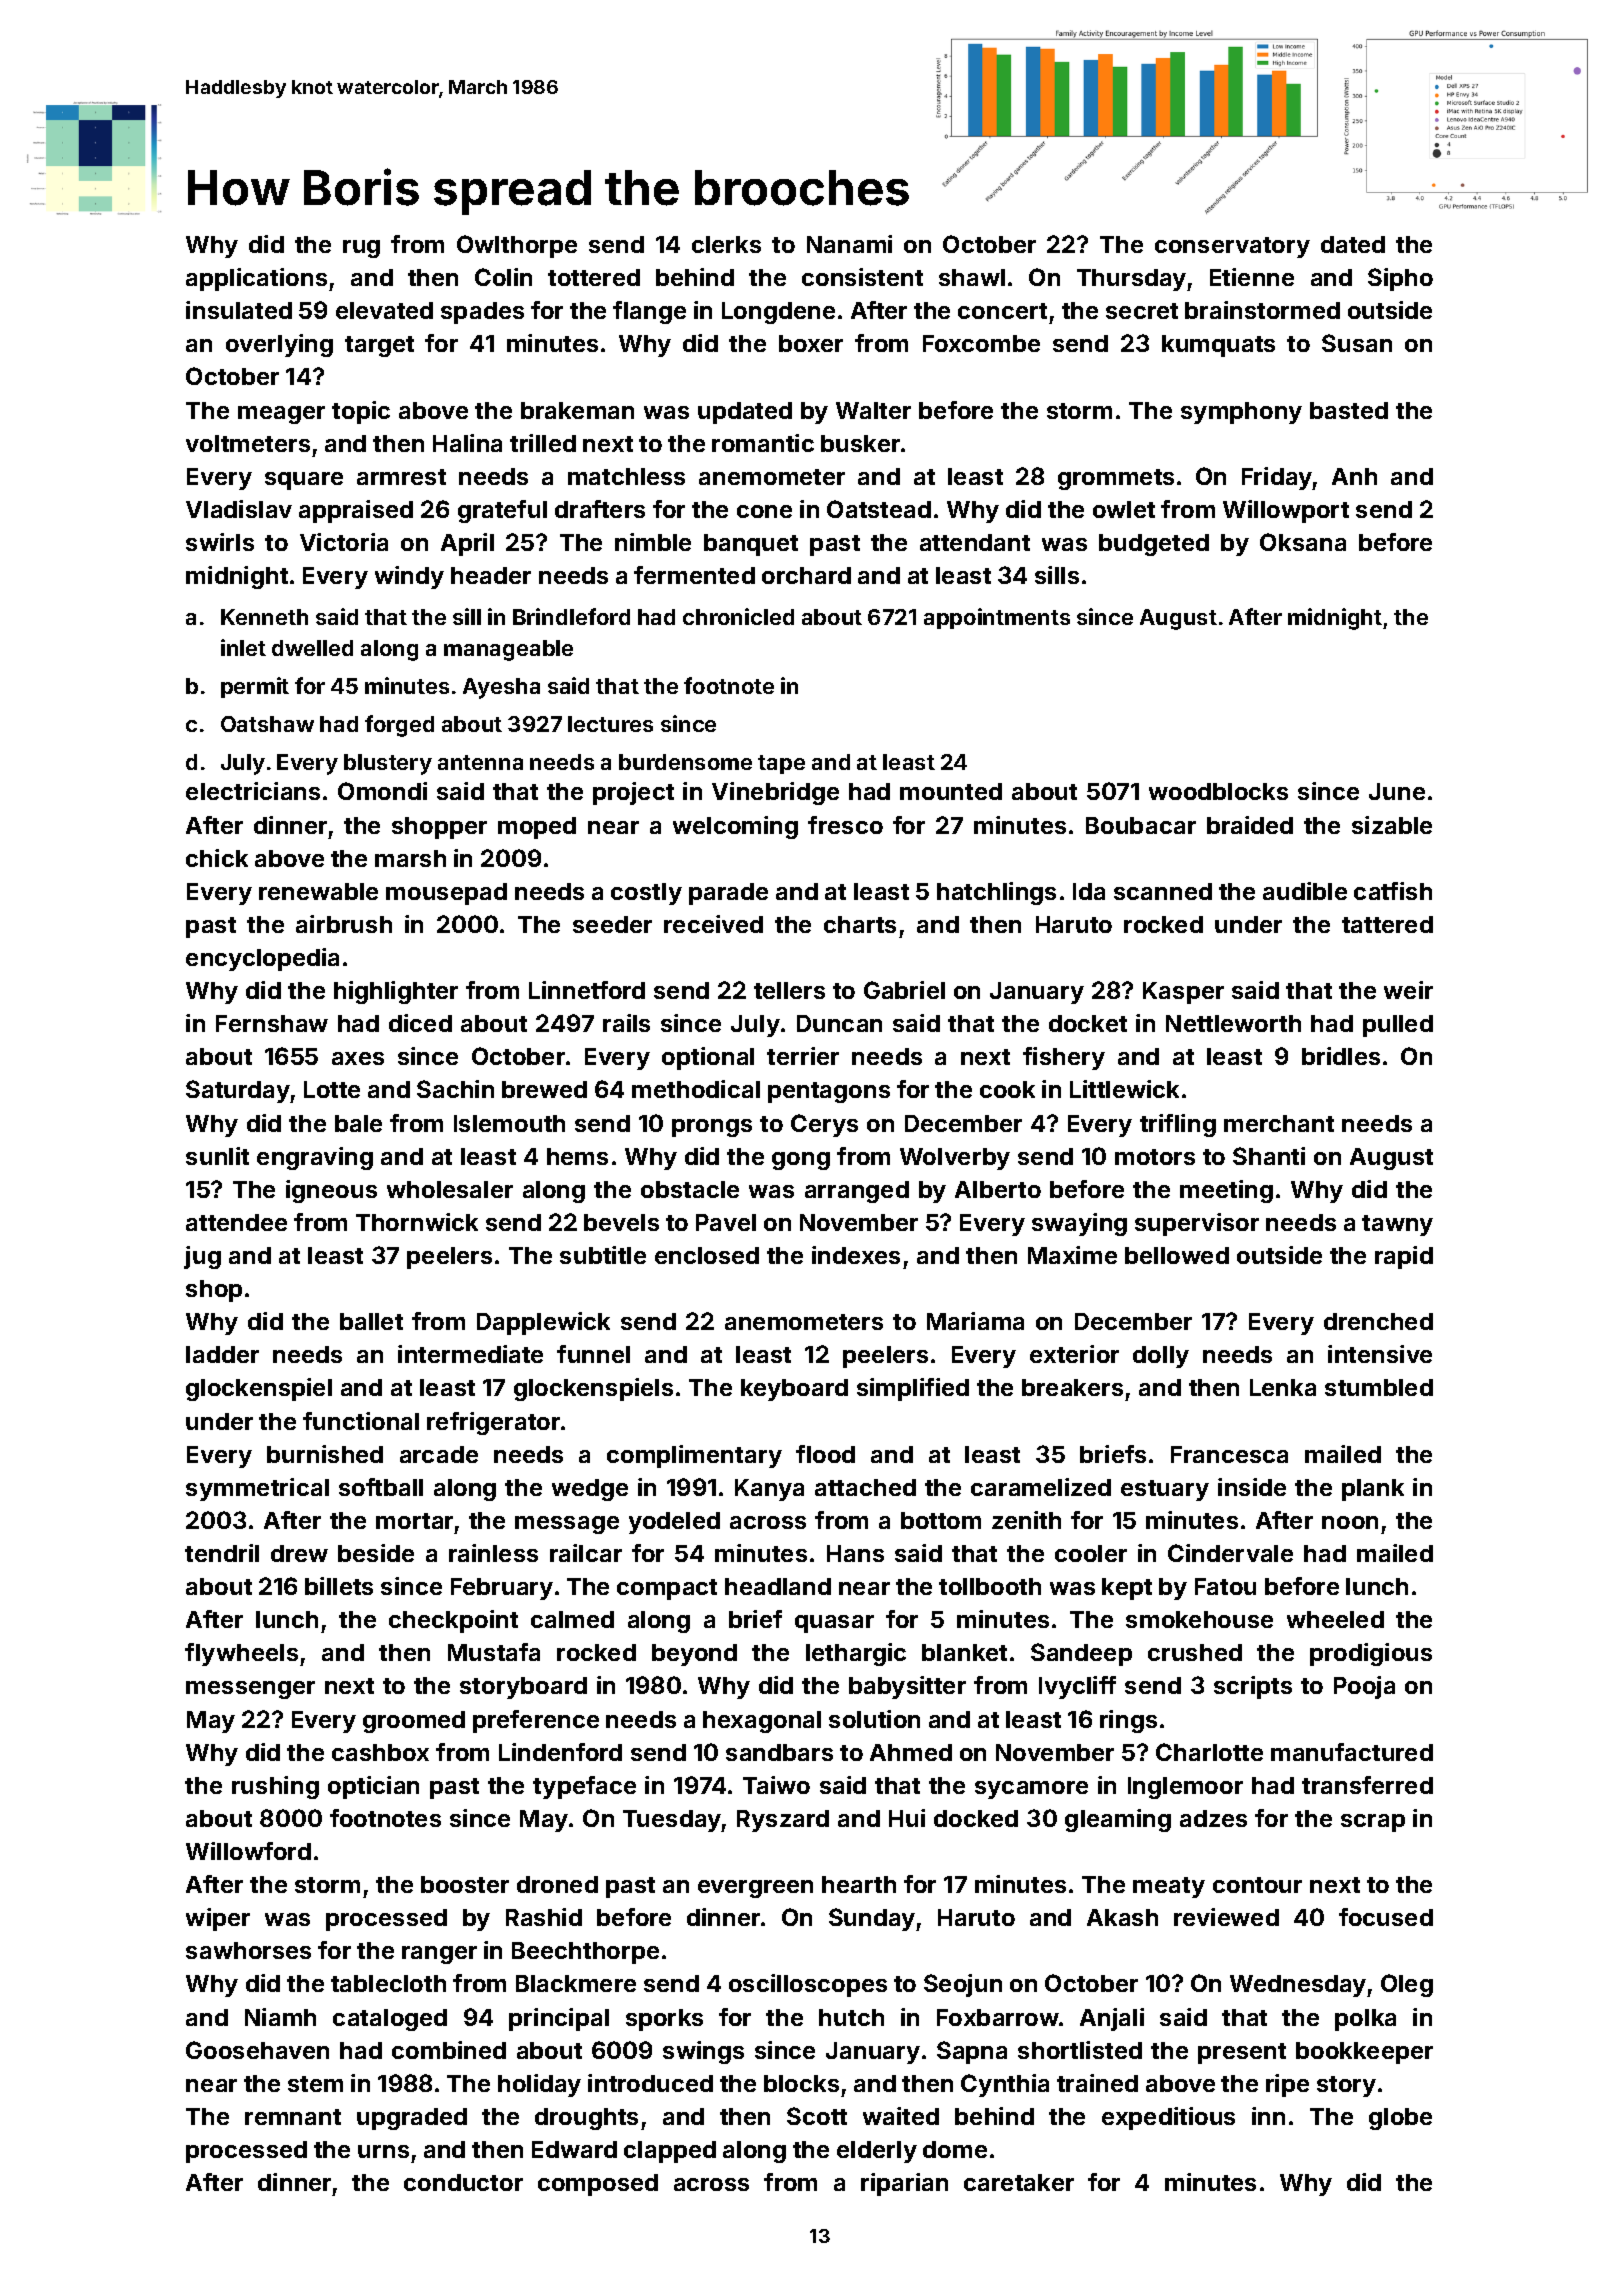 The image size is (1620, 2292). What do you see at coordinates (262, 959) in the document?
I see `encyclopedia` at bounding box center [262, 959].
